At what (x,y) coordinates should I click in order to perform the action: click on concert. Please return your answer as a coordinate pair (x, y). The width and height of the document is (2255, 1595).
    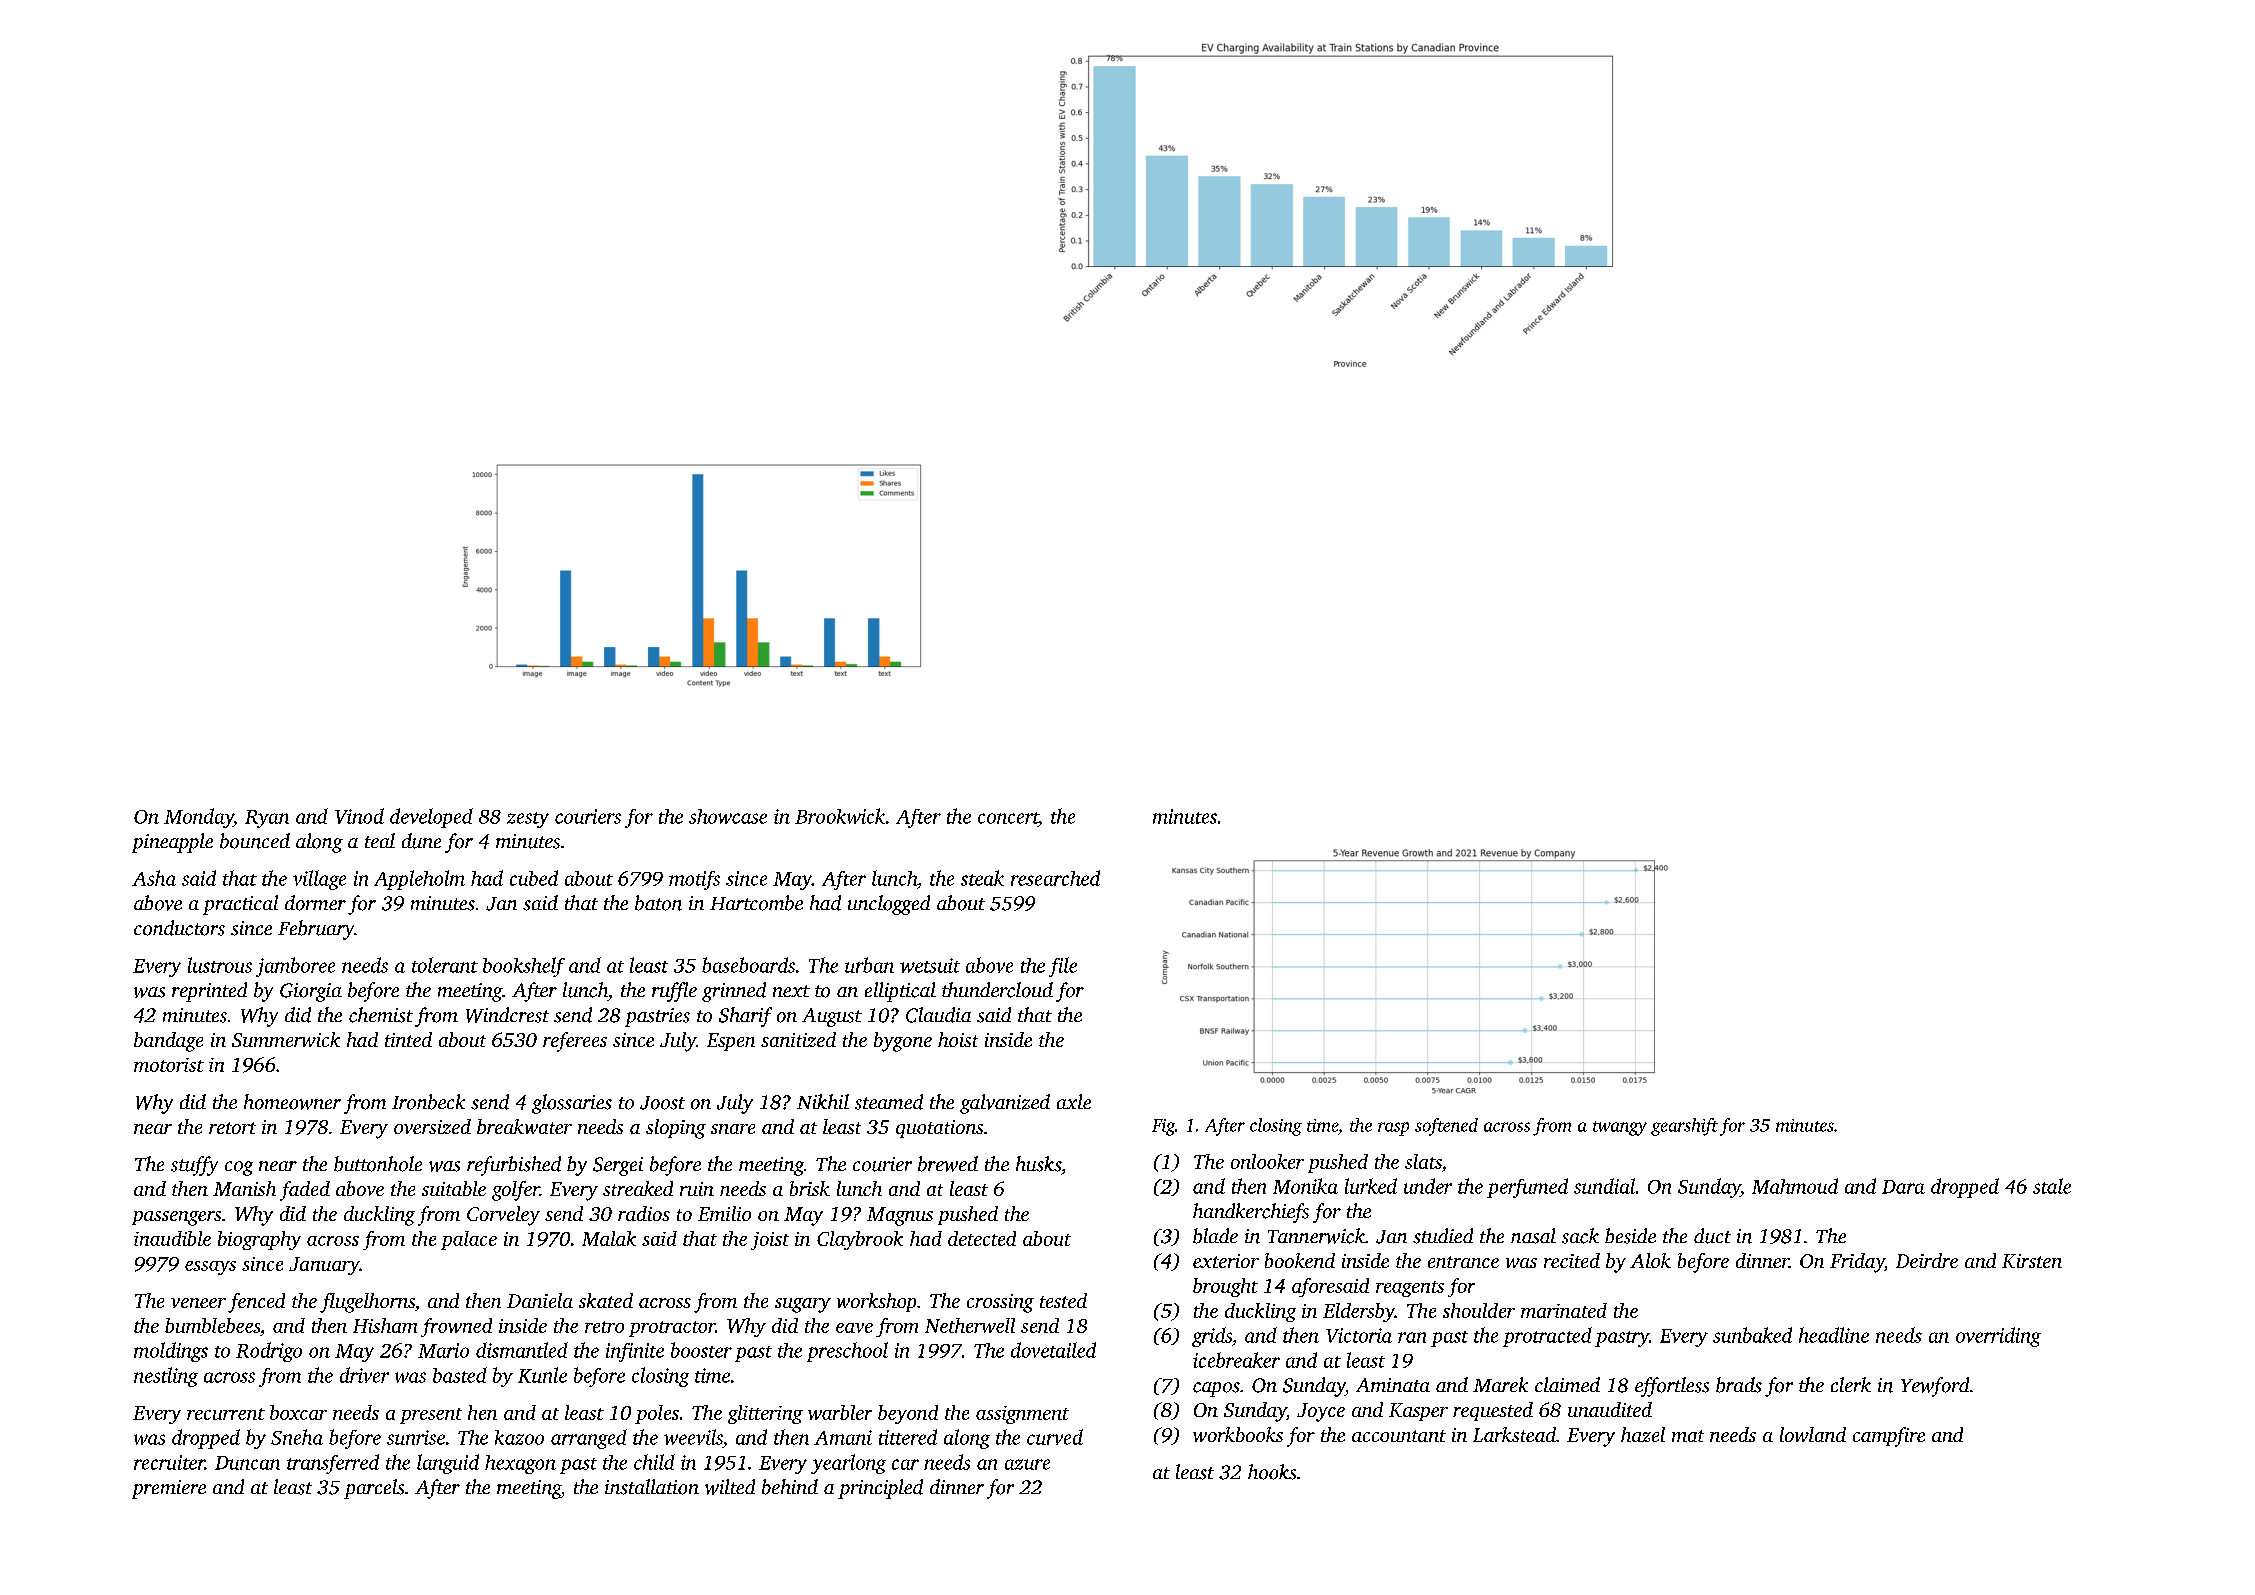
    Looking at the image, I should click on (1008, 818).
